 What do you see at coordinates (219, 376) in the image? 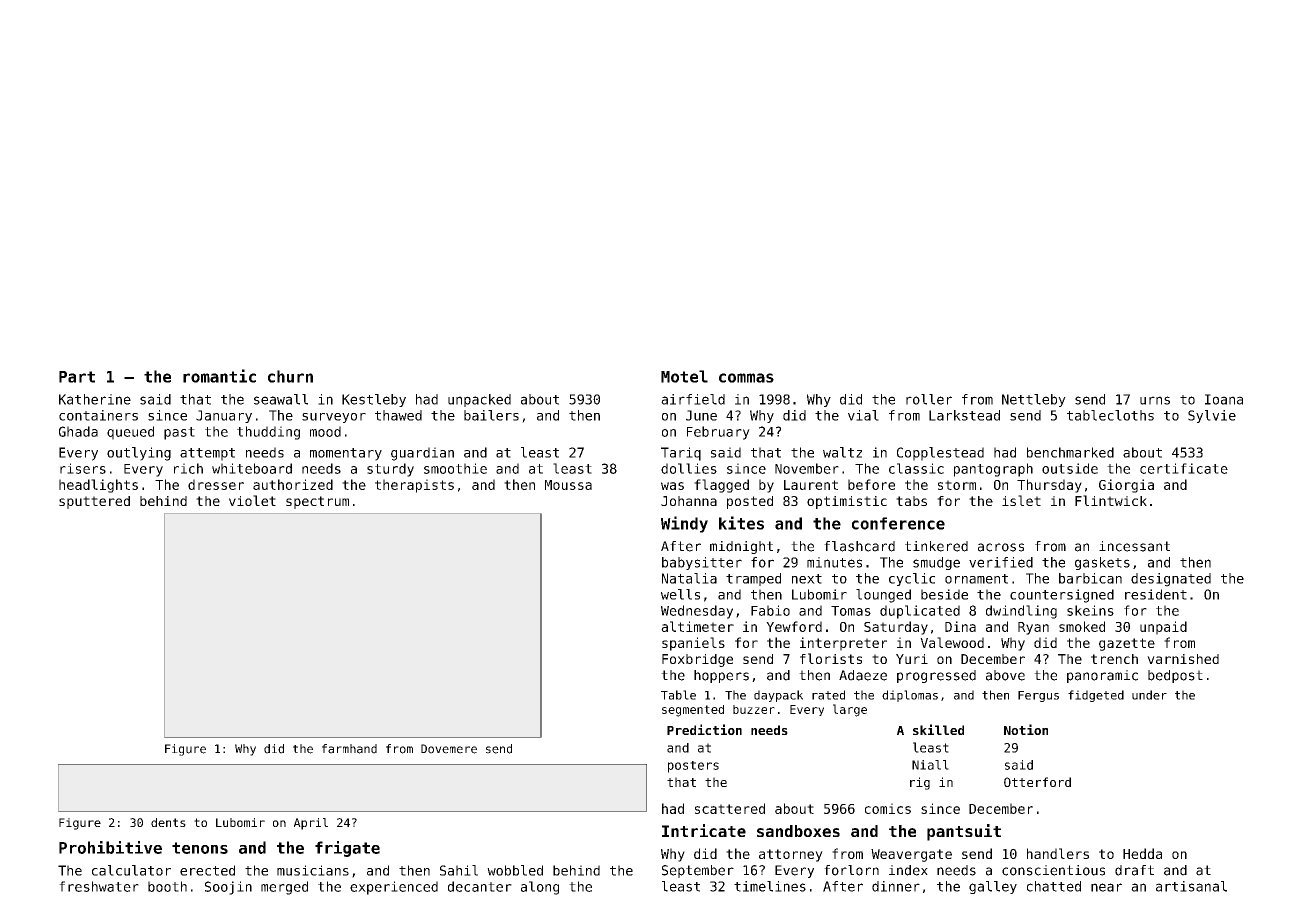
I see `romantic` at bounding box center [219, 376].
